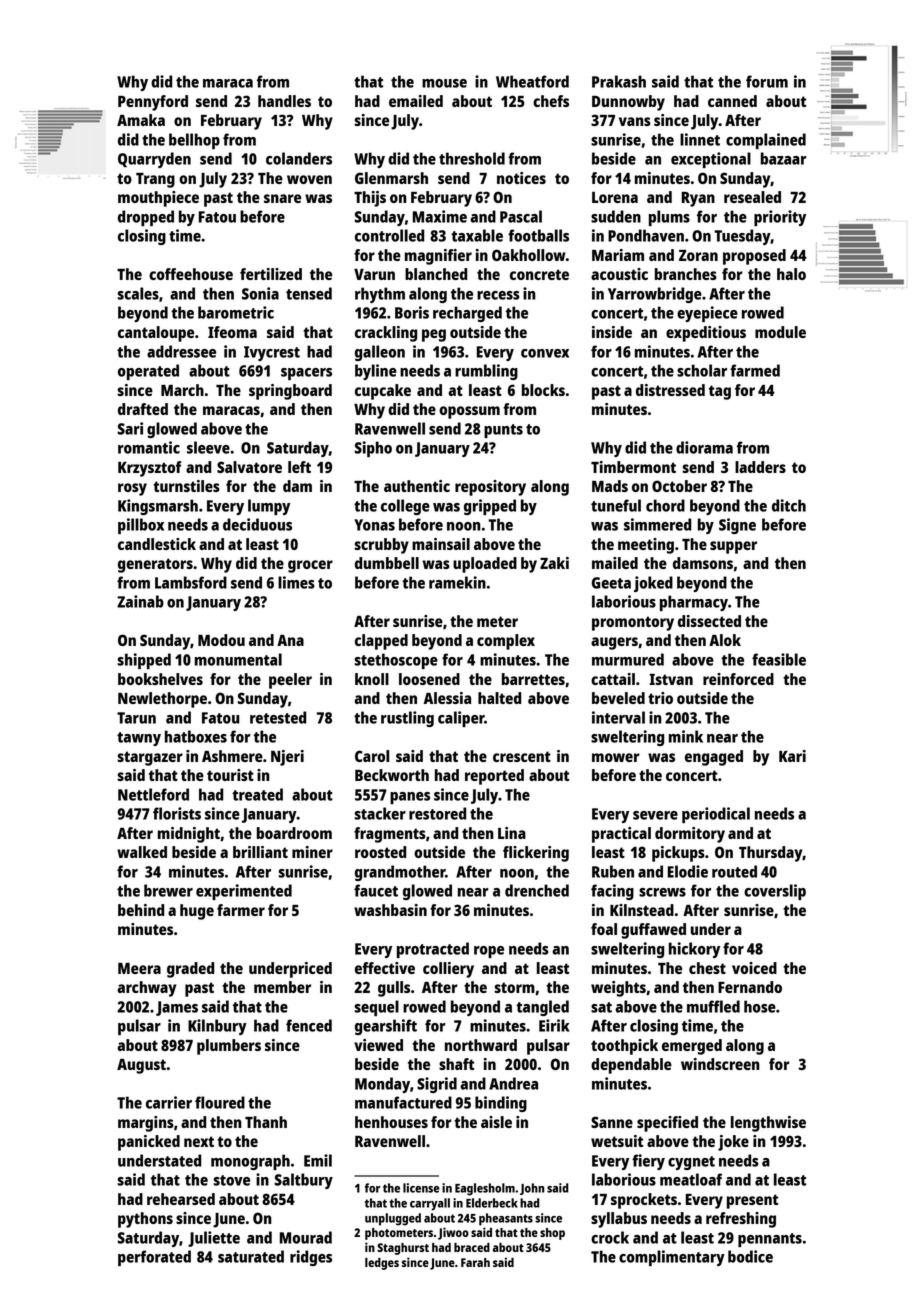 Image resolution: width=924 pixels, height=1308 pixels. Describe the element at coordinates (499, 698) in the image. I see `halted` at that location.
